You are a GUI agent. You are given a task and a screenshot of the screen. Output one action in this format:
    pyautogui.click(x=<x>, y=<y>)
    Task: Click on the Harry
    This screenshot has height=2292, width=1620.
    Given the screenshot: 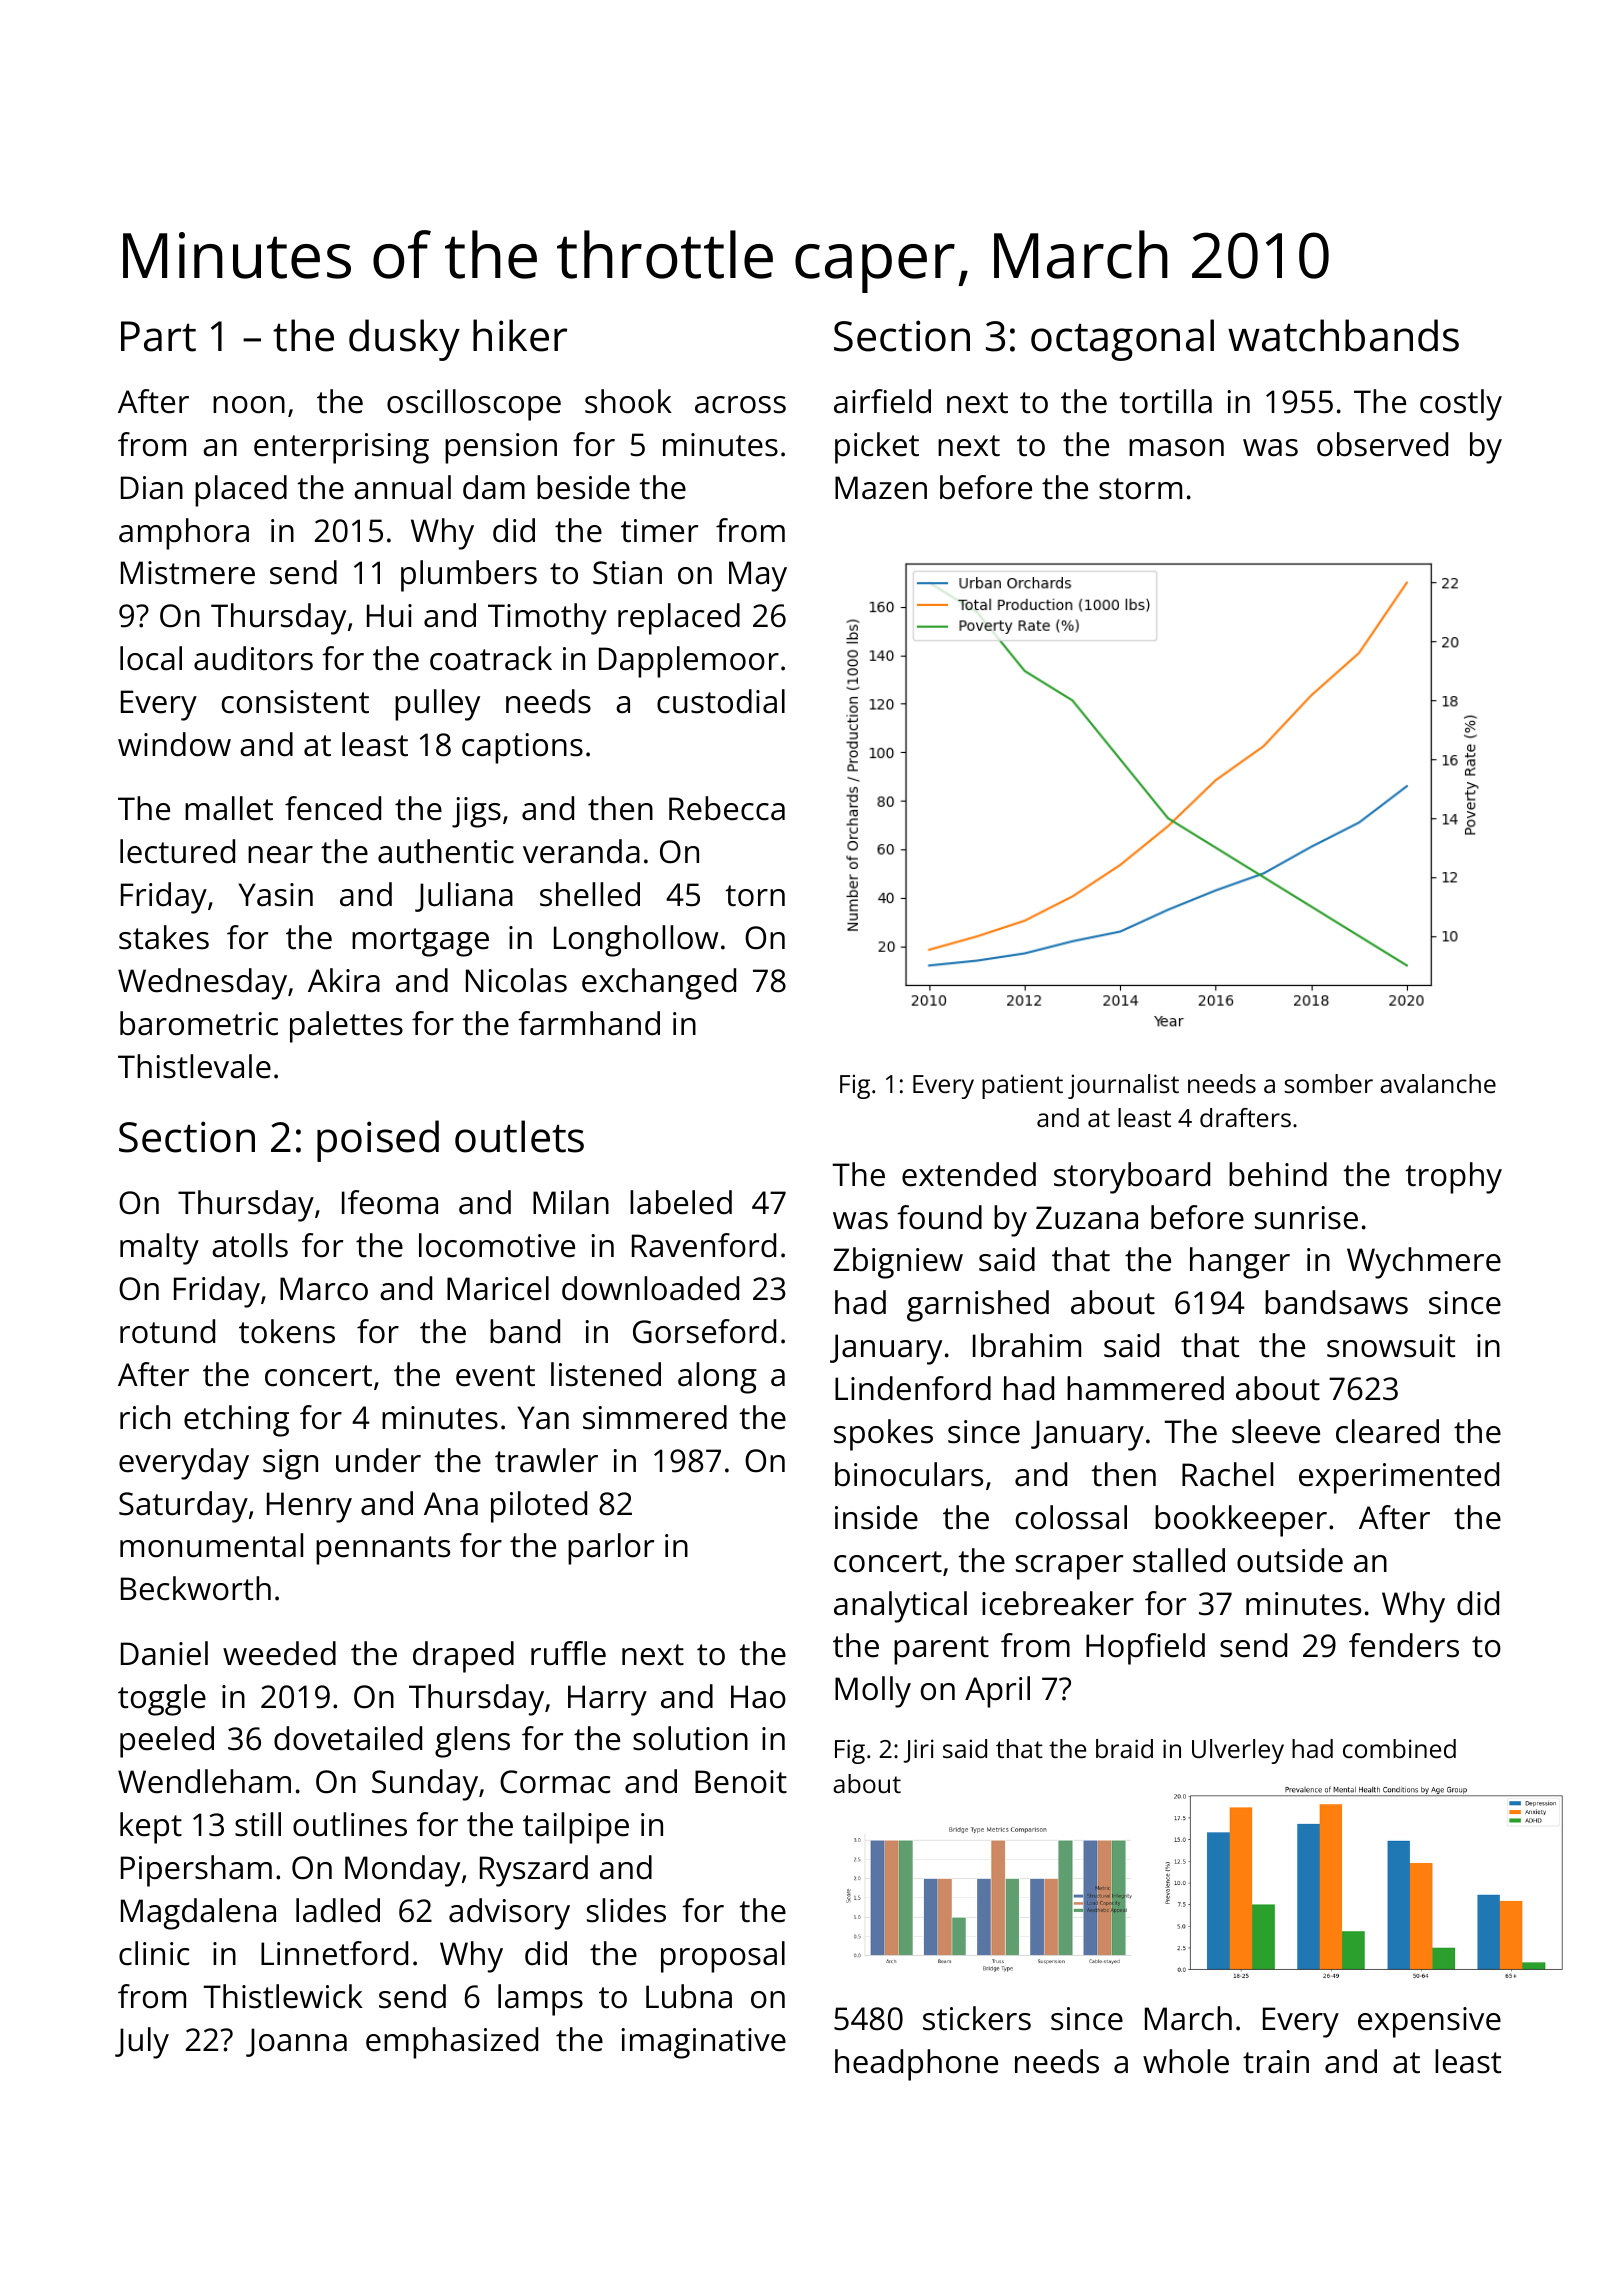 What is the action you would take?
    pyautogui.click(x=607, y=1700)
